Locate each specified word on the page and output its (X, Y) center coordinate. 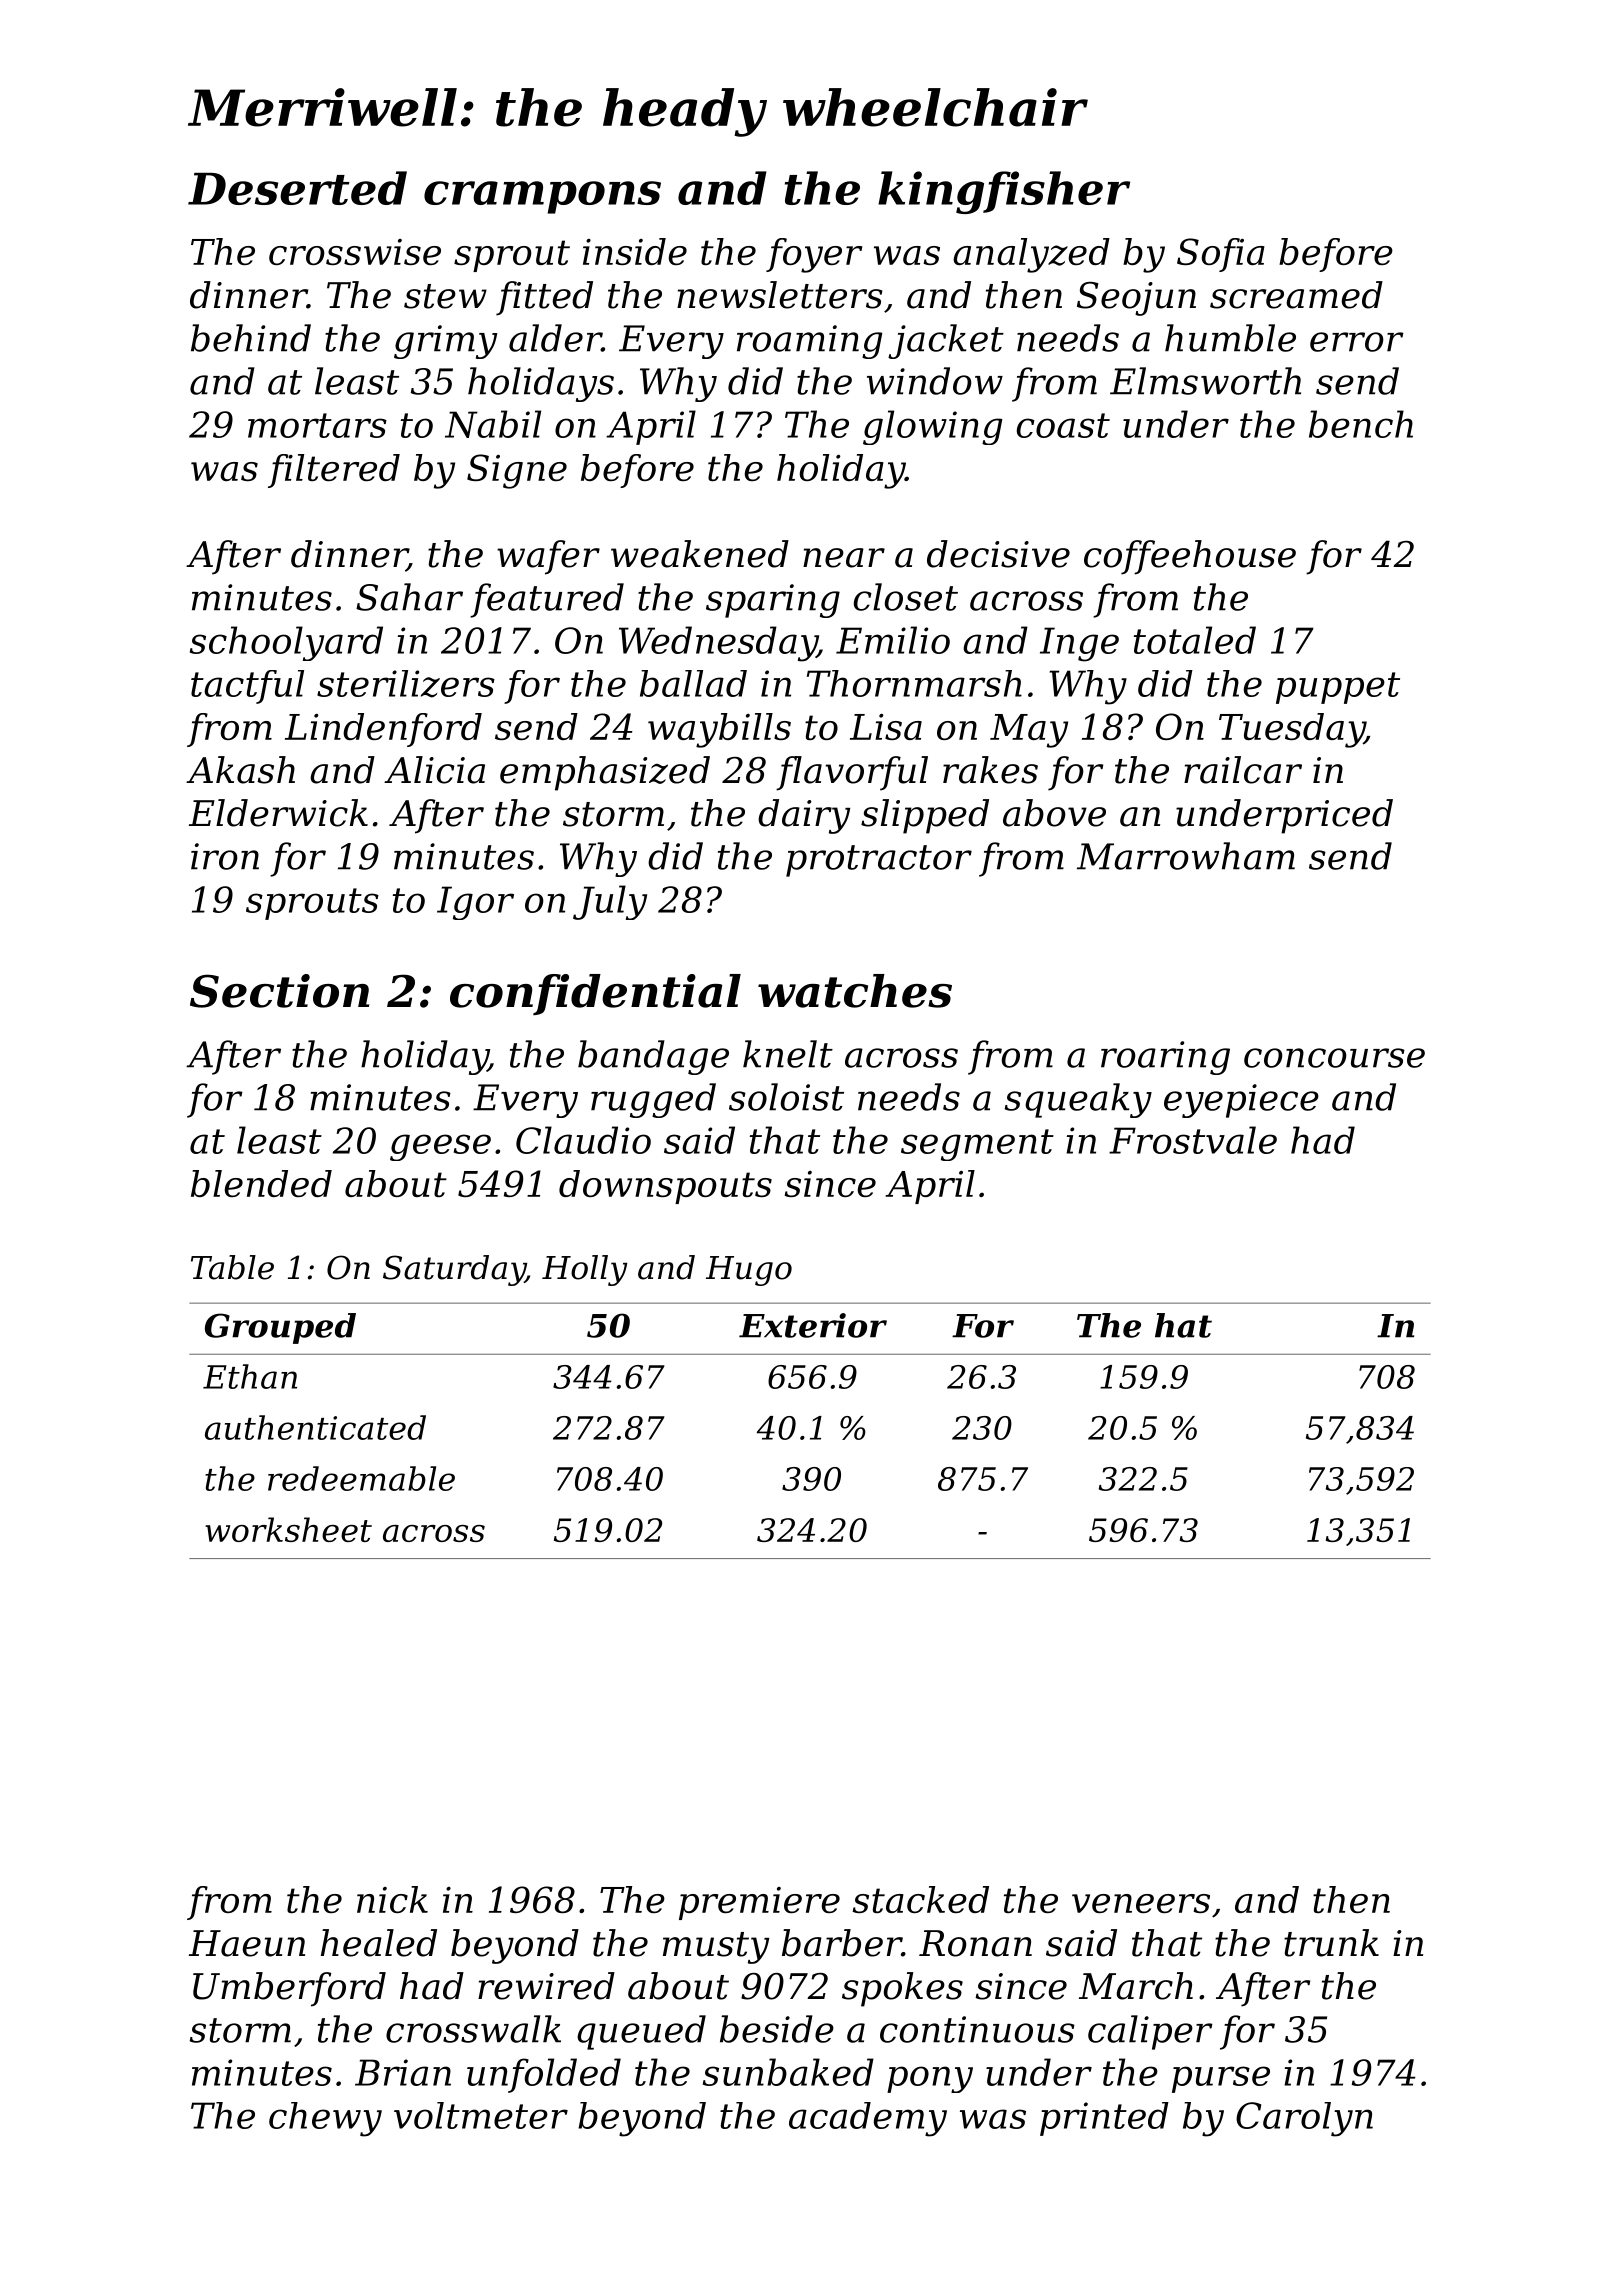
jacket (946, 341)
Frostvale (1193, 1140)
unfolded (544, 2075)
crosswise (355, 252)
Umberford (289, 1989)
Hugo (749, 1271)
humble (1230, 338)
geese (440, 1147)
